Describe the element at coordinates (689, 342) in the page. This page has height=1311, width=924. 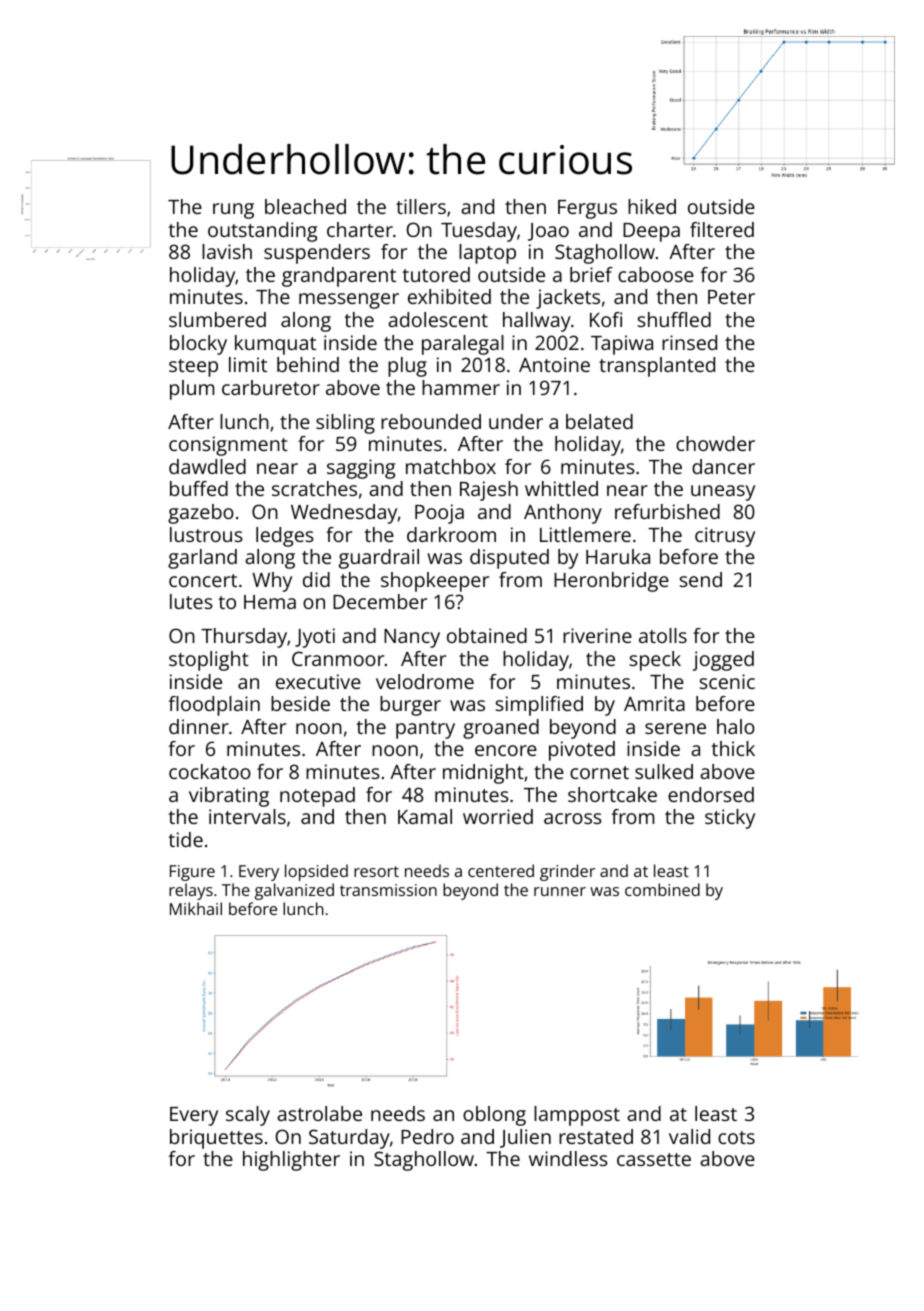
I see `rinsed` at that location.
